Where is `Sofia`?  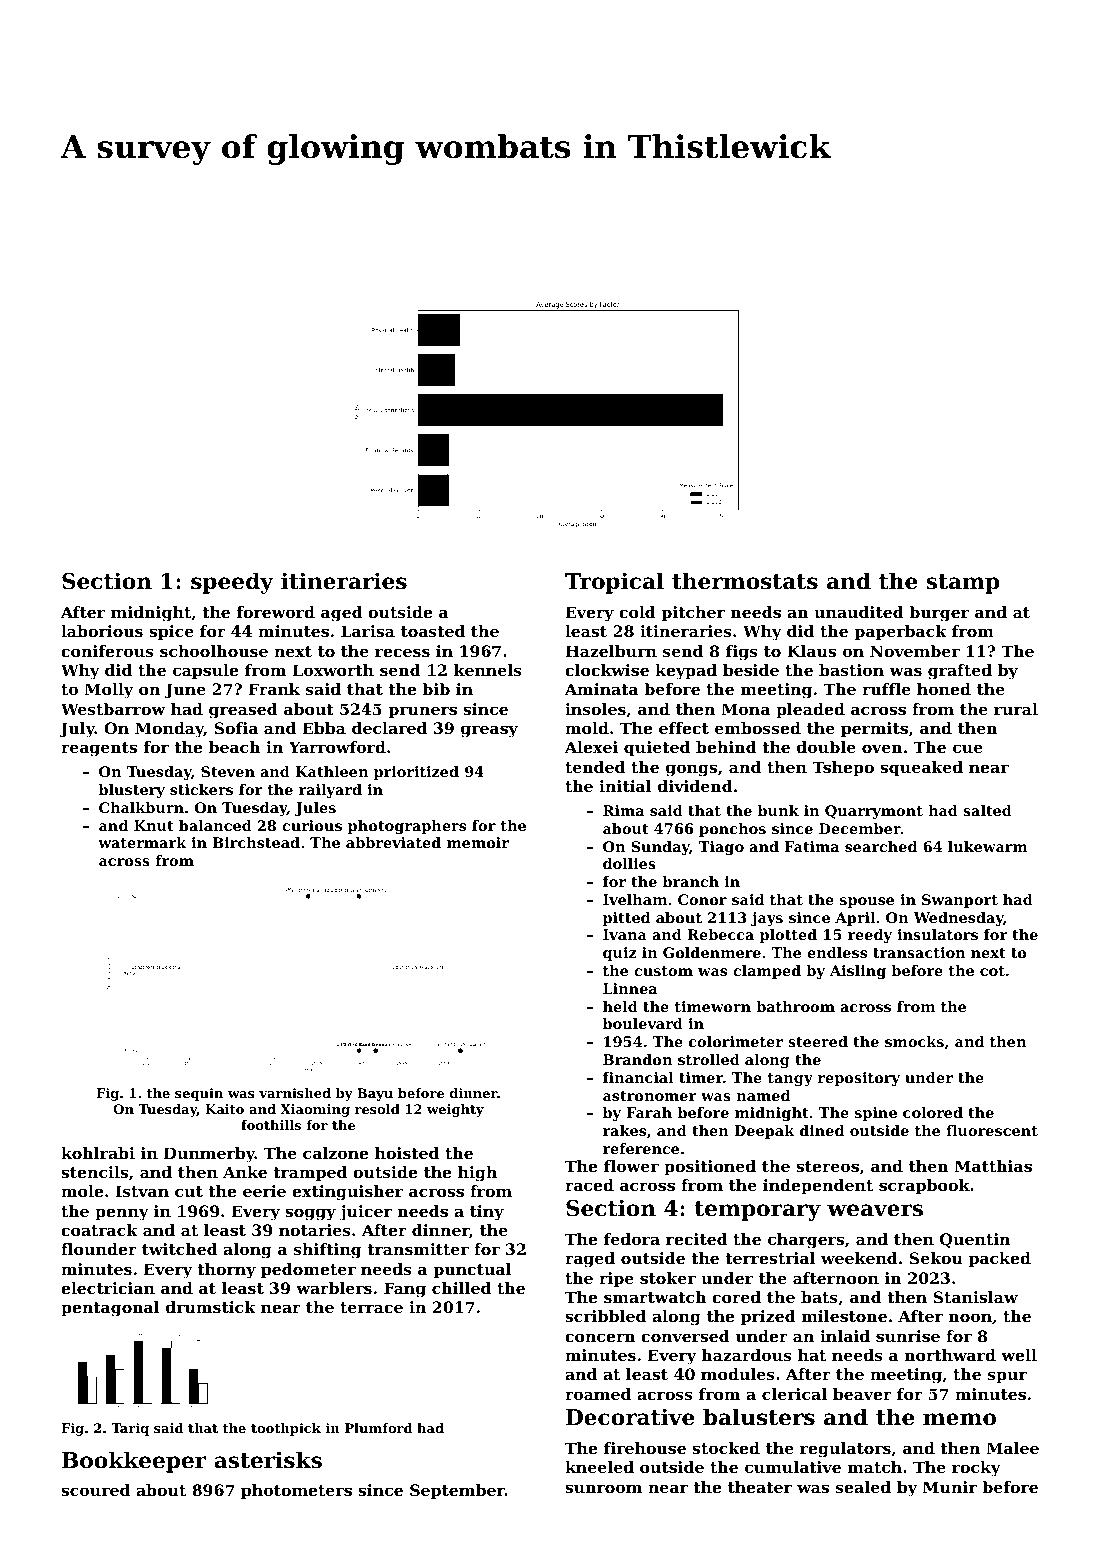 Sofia is located at coordinates (236, 728).
